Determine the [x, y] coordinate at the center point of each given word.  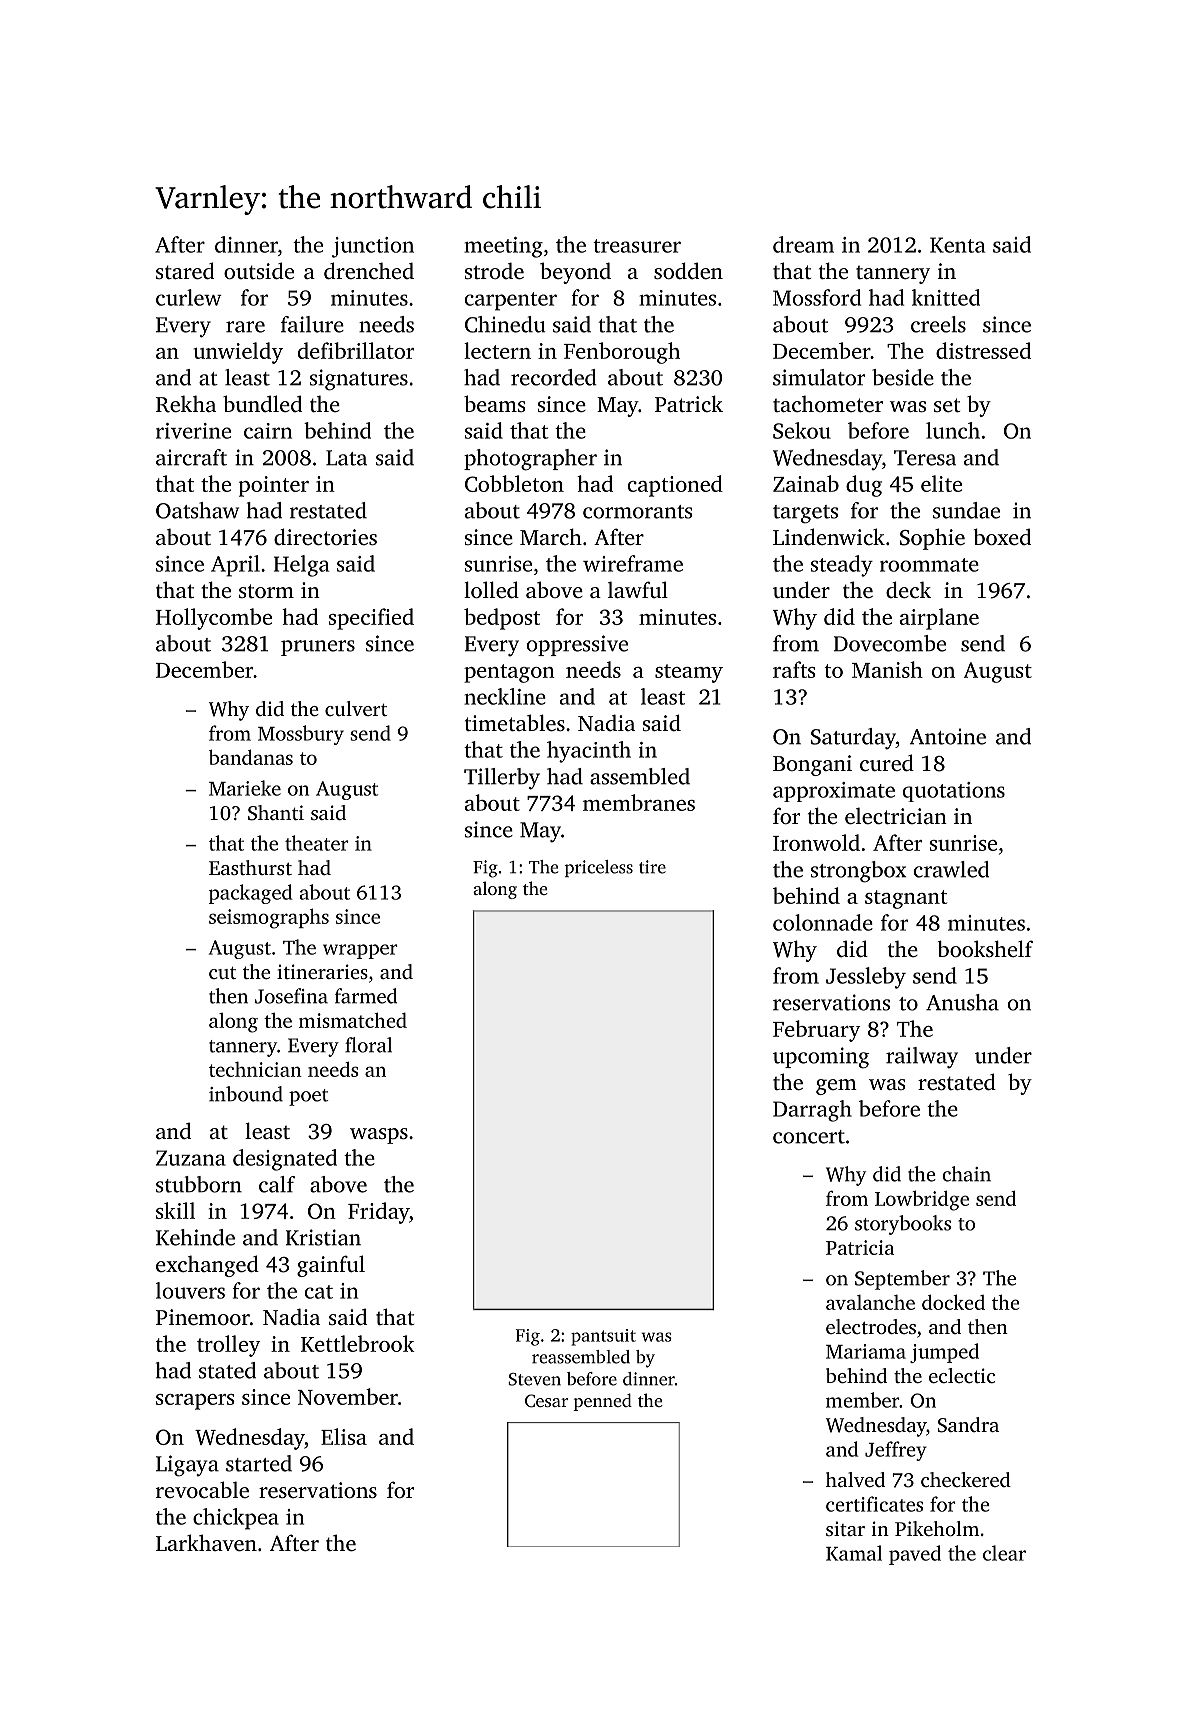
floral [368, 1045]
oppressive [577, 645]
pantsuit [603, 1337]
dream [803, 244]
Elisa [344, 1436]
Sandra [968, 1425]
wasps [379, 1136]
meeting [503, 247]
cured [887, 762]
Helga [301, 566]
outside [259, 270]
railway [922, 1058]
